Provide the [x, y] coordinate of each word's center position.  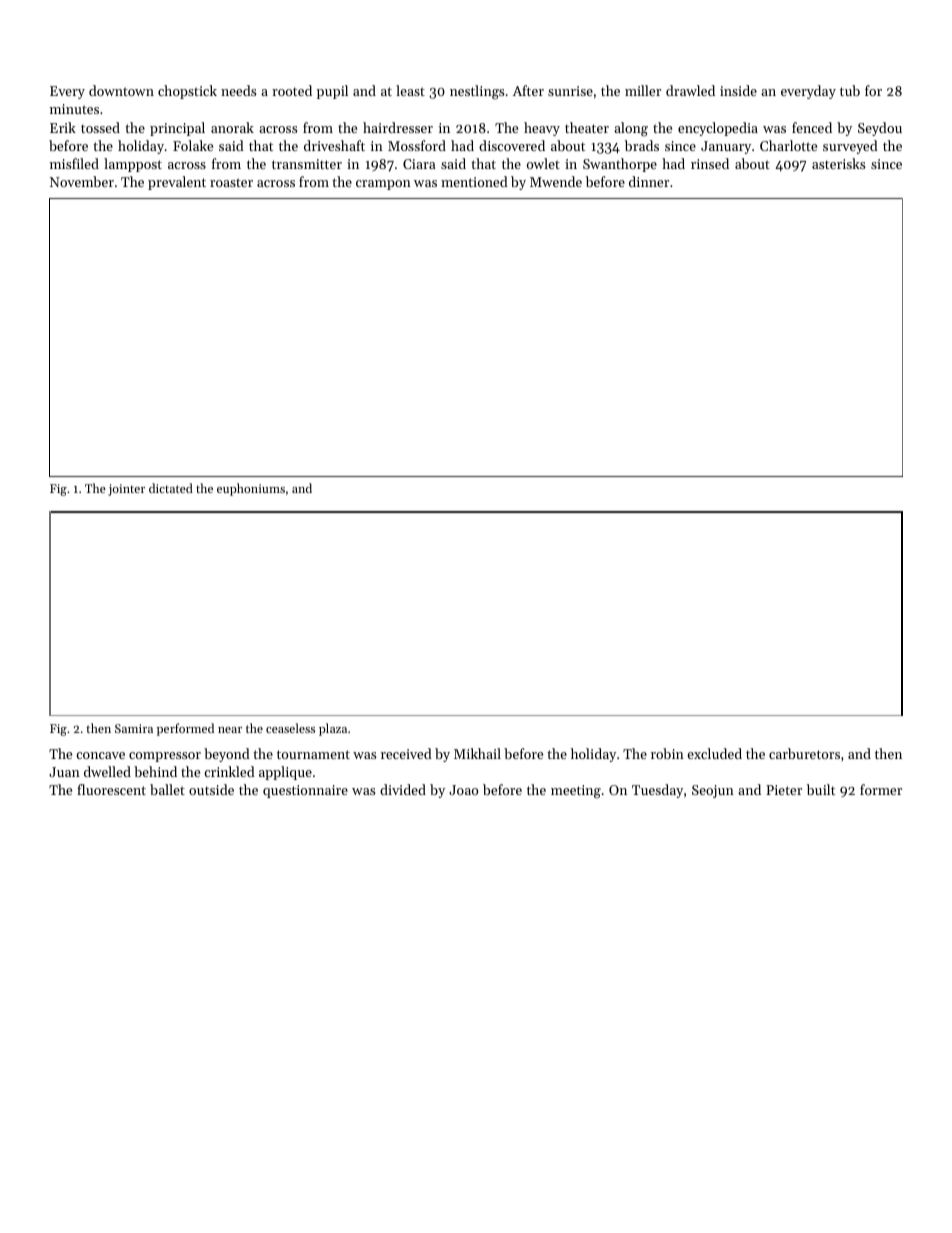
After [528, 90]
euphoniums [251, 489]
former [881, 789]
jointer [126, 490]
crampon [383, 185]
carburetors [804, 753]
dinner [649, 181]
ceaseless [290, 728]
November [82, 181]
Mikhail [477, 753]
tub [850, 90]
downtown [121, 90]
